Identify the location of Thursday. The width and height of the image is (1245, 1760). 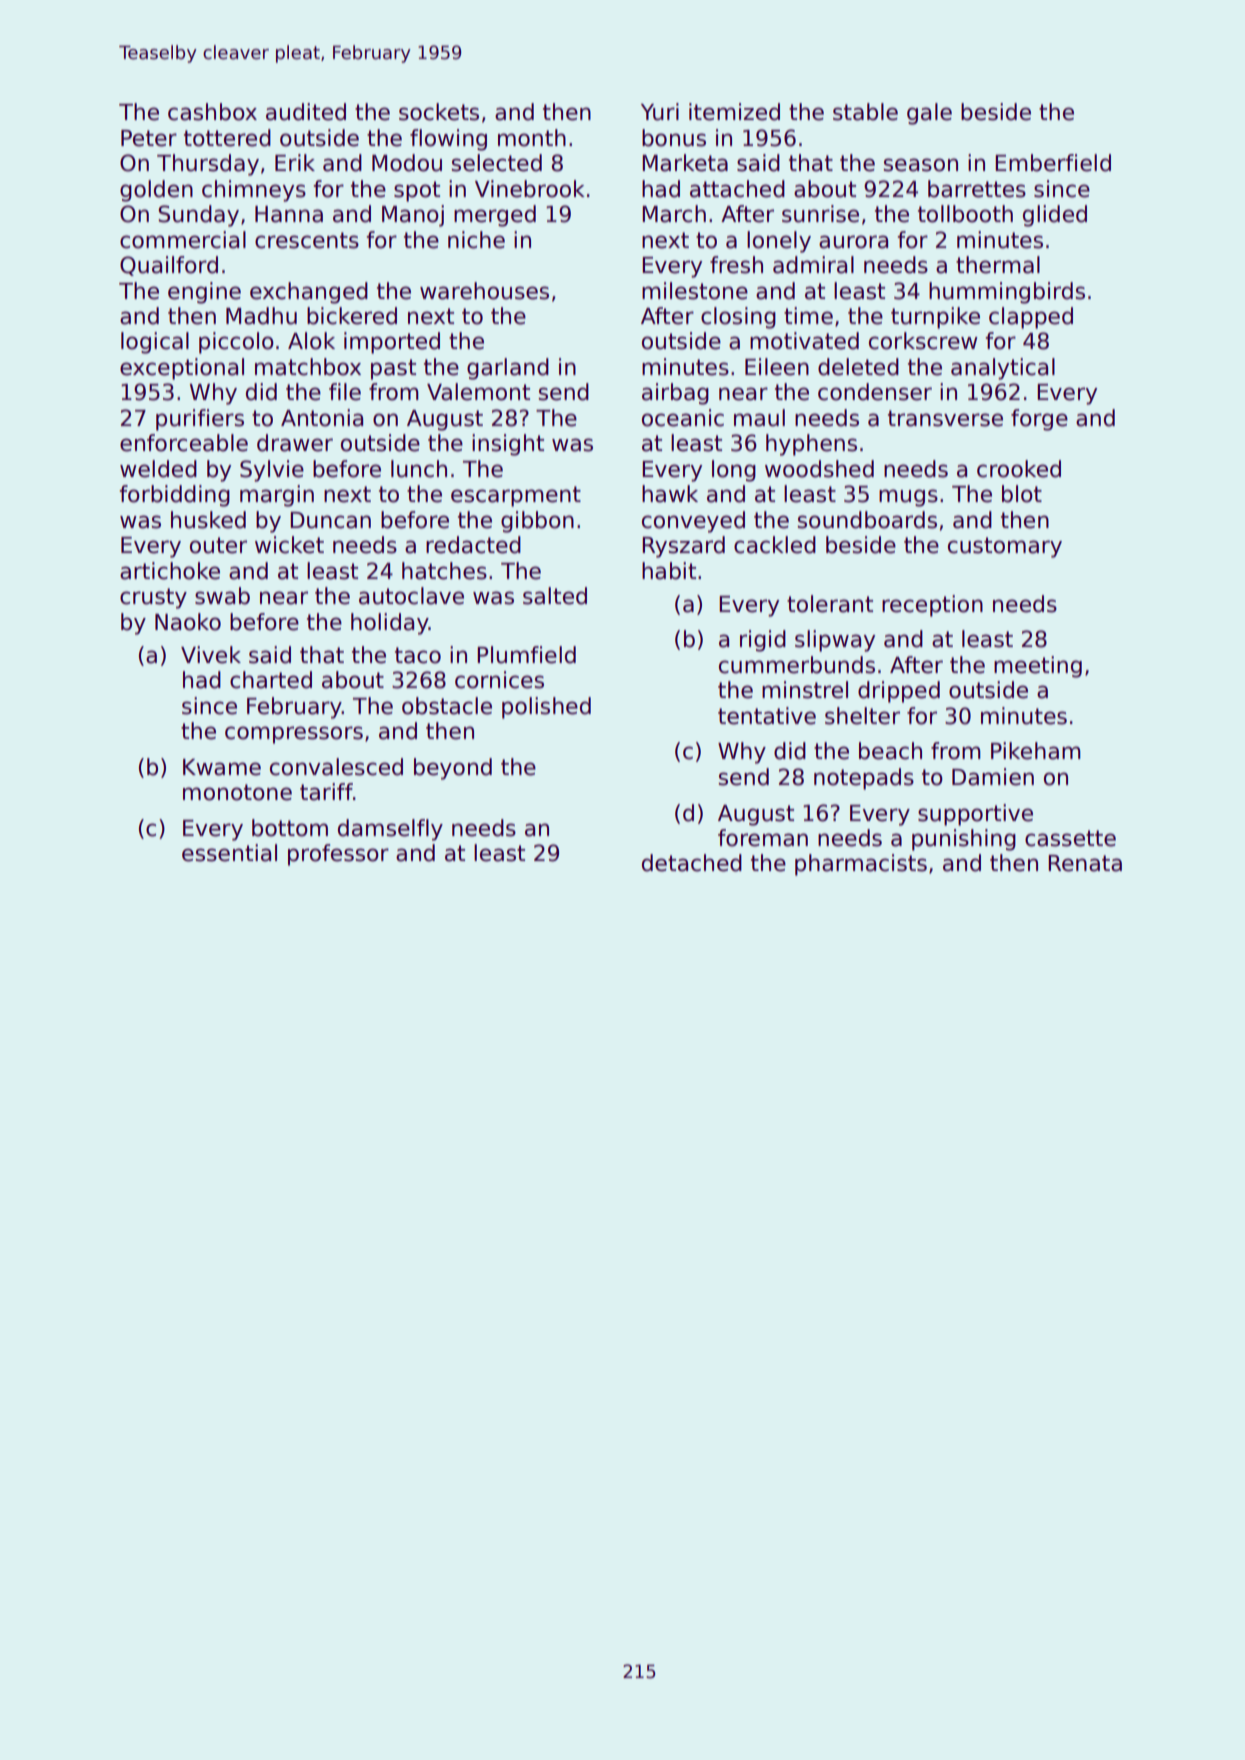
(208, 165).
